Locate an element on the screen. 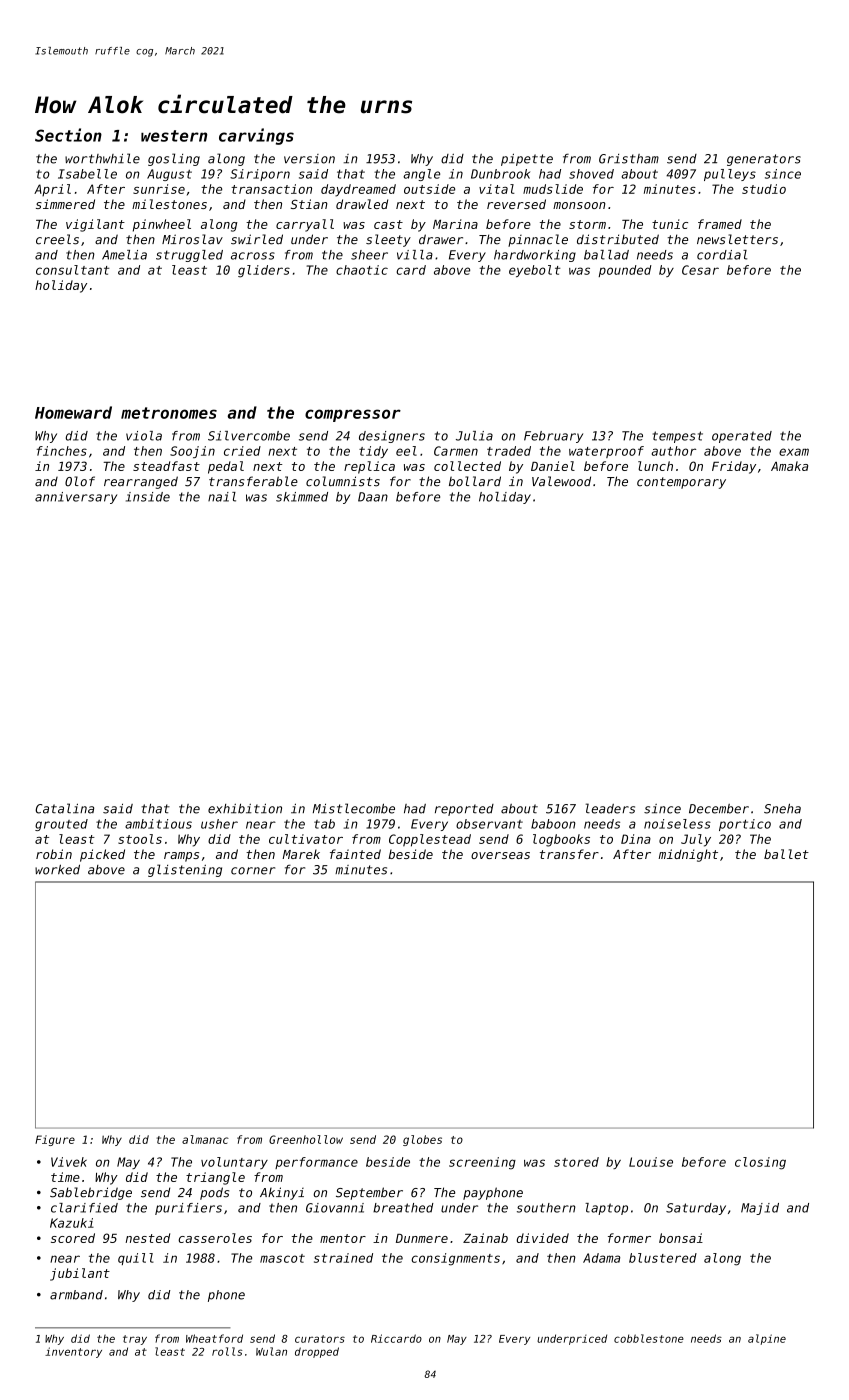  ambitious is located at coordinates (158, 824).
